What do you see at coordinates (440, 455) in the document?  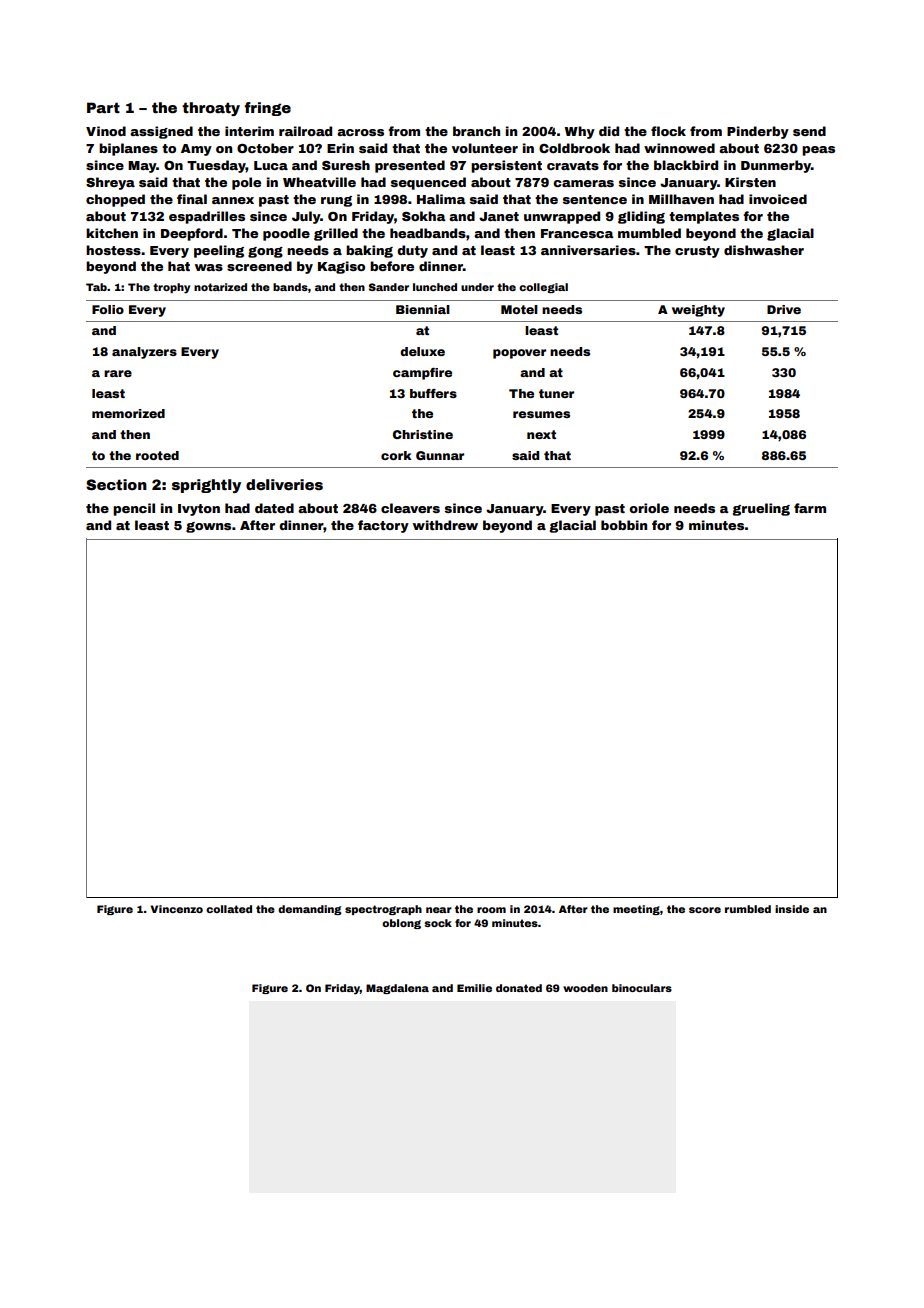 I see `Gunnar` at bounding box center [440, 455].
